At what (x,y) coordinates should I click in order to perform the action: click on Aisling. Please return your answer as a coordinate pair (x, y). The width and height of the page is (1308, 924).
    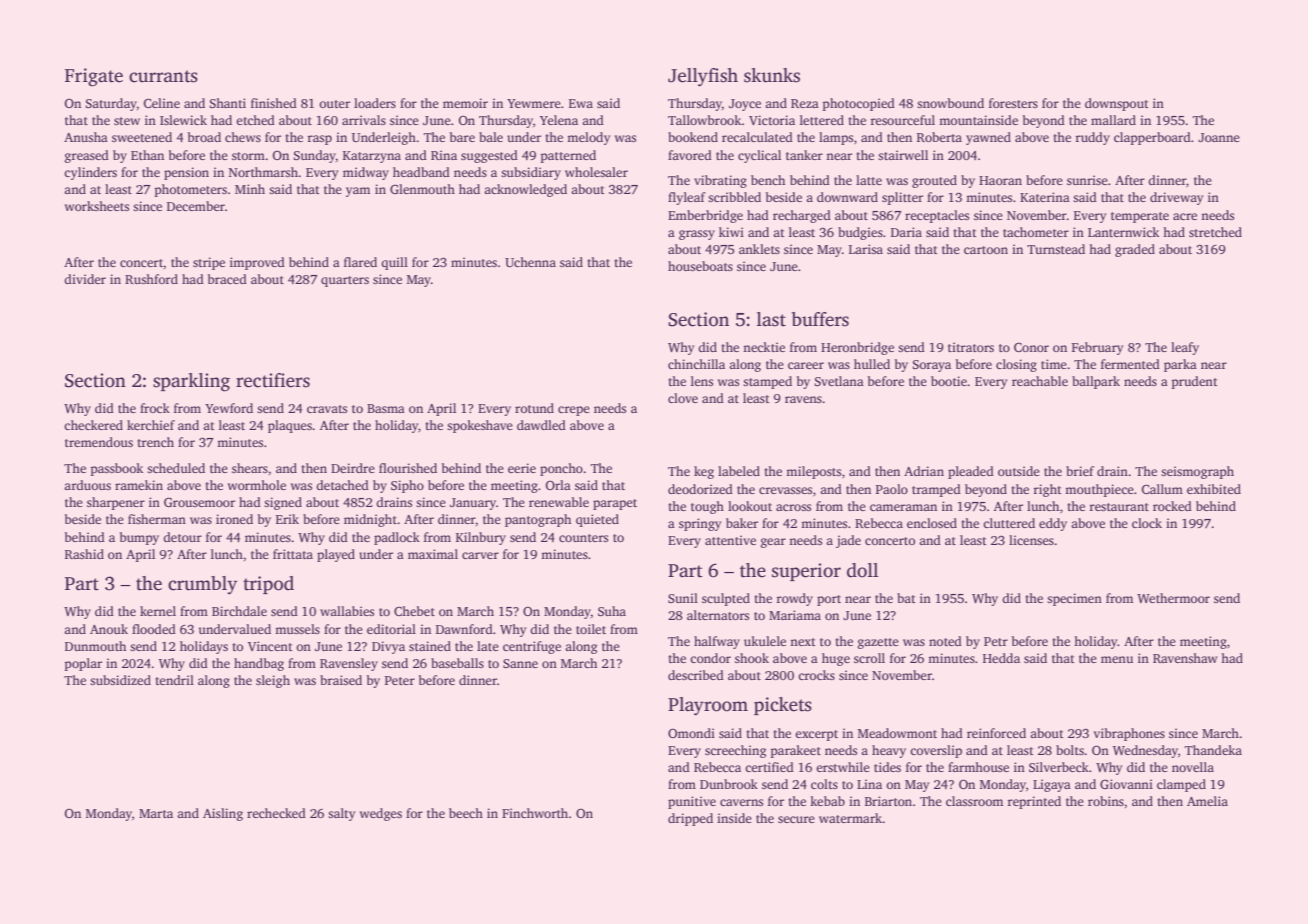
    Looking at the image, I should click on (223, 814).
